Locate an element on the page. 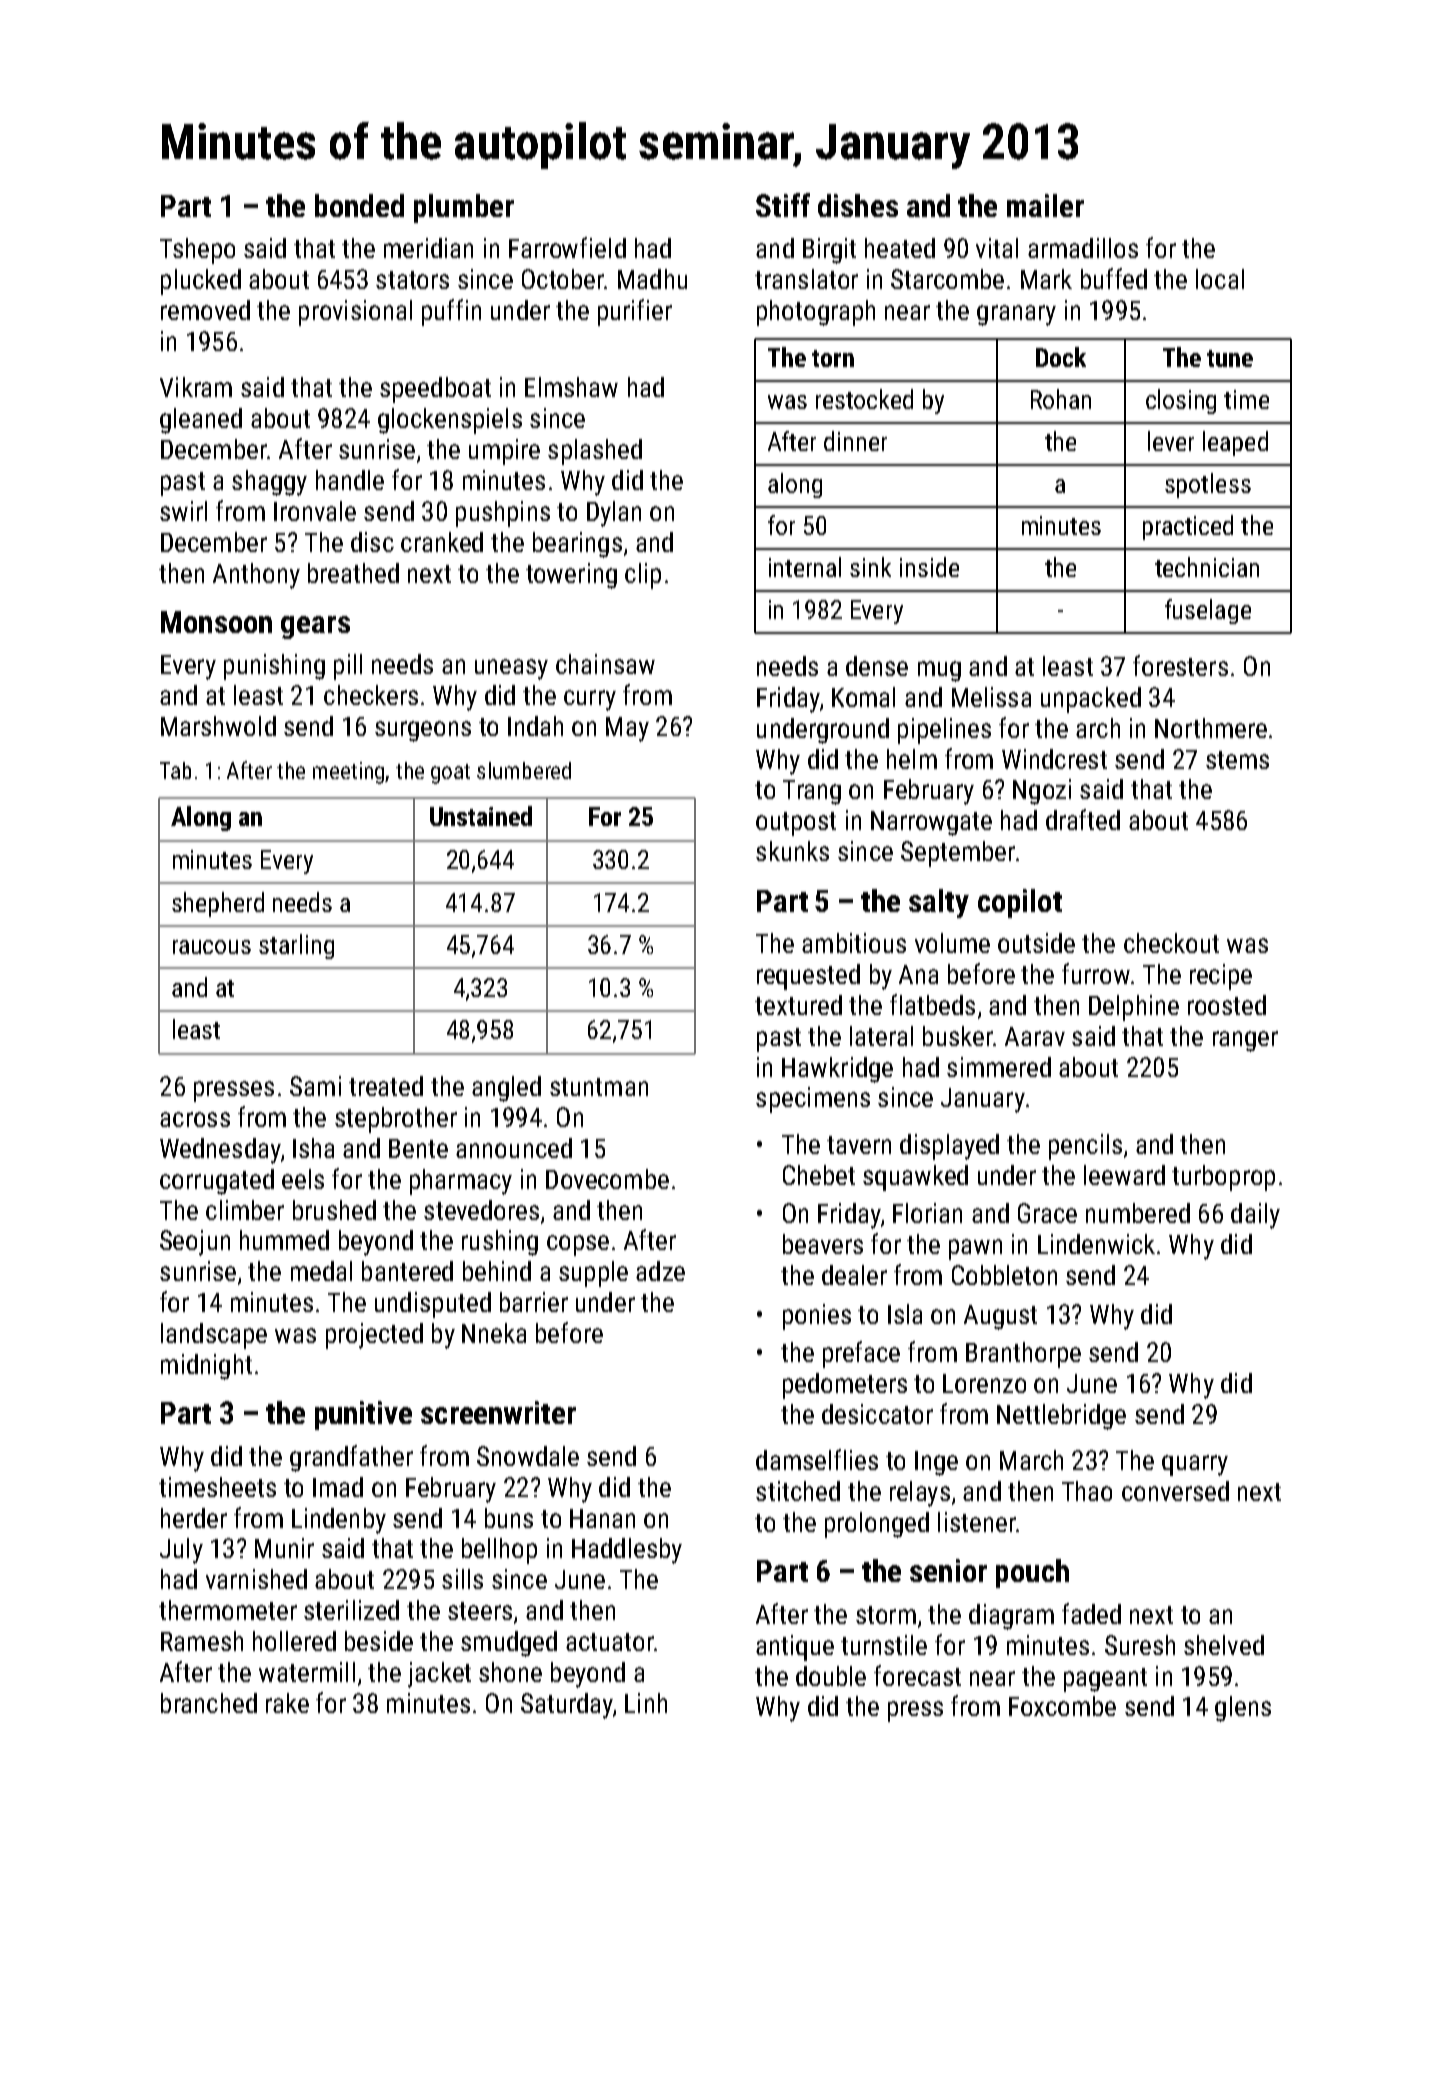 The image size is (1450, 2100). Farrowfield is located at coordinates (567, 247).
